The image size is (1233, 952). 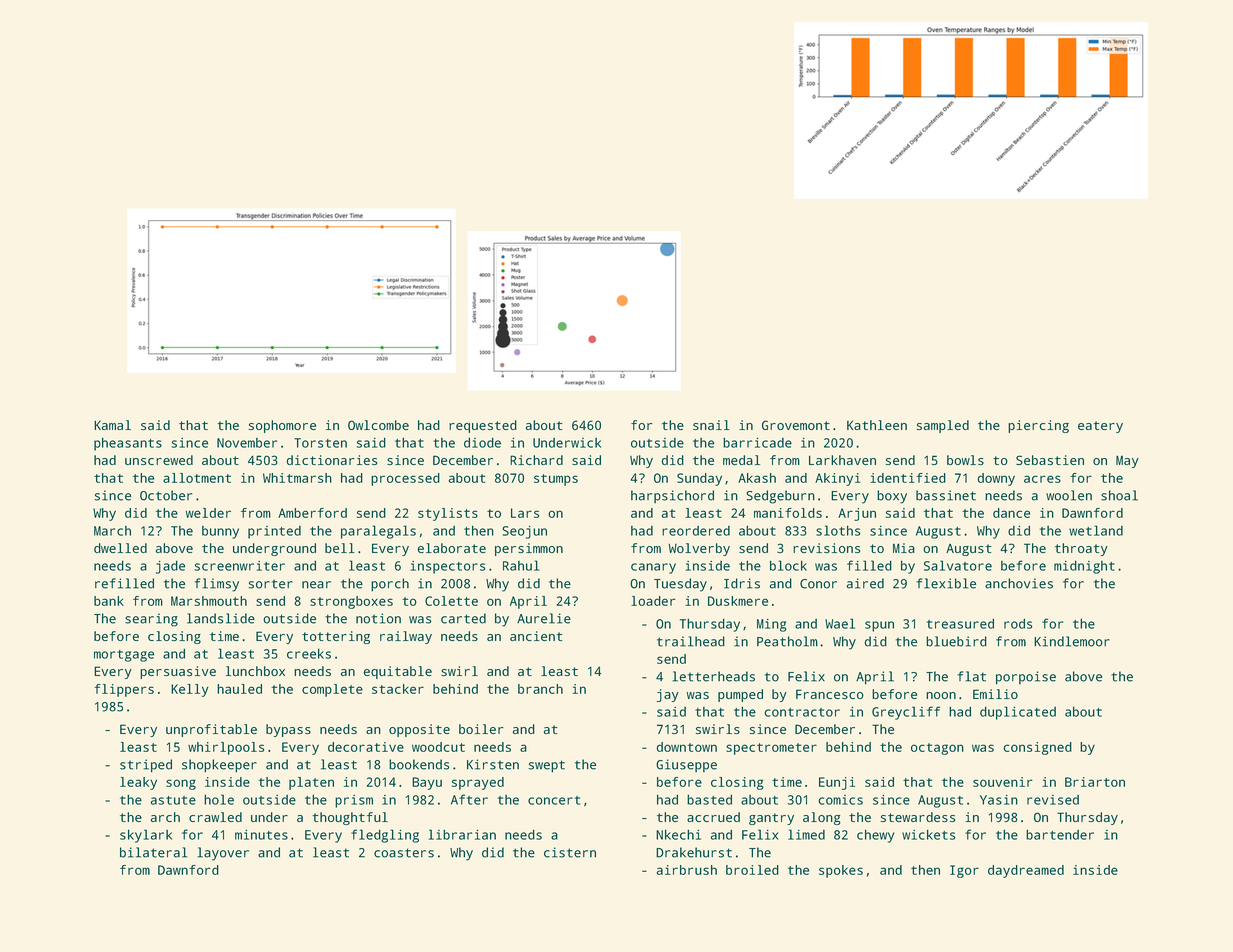 I want to click on minutes, so click(x=261, y=835).
